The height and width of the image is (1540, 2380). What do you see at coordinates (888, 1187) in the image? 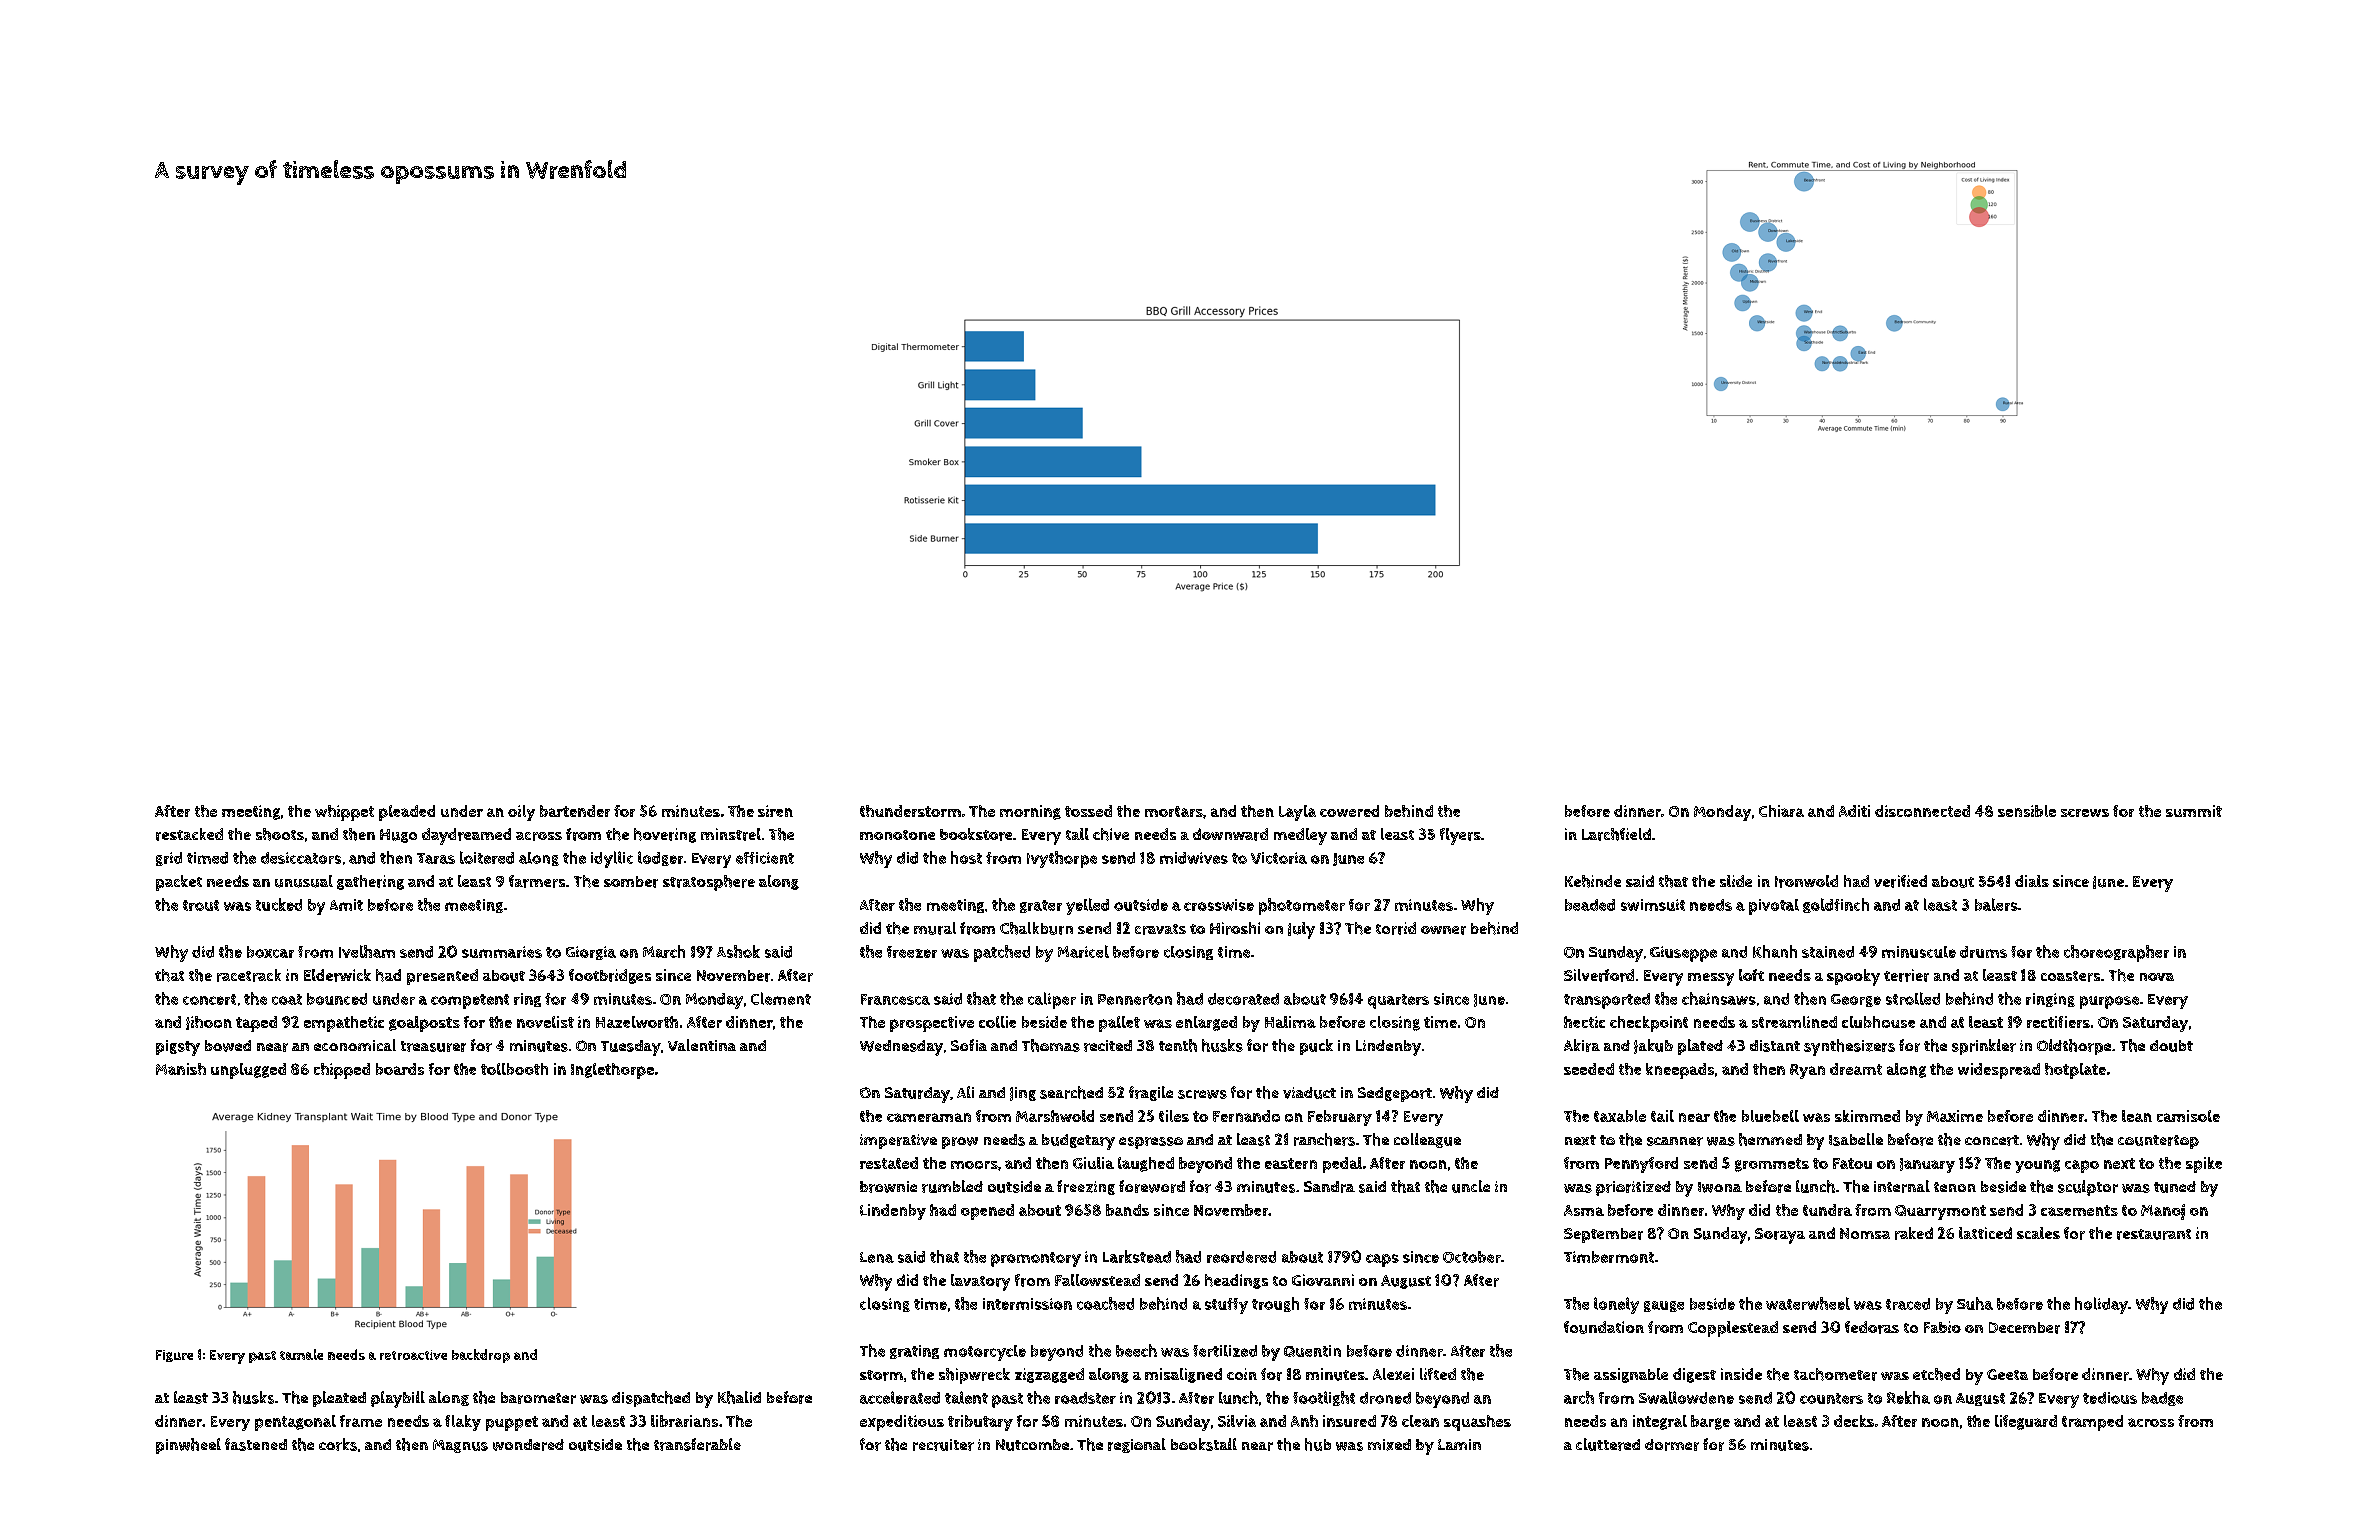
I see `brownie` at bounding box center [888, 1187].
